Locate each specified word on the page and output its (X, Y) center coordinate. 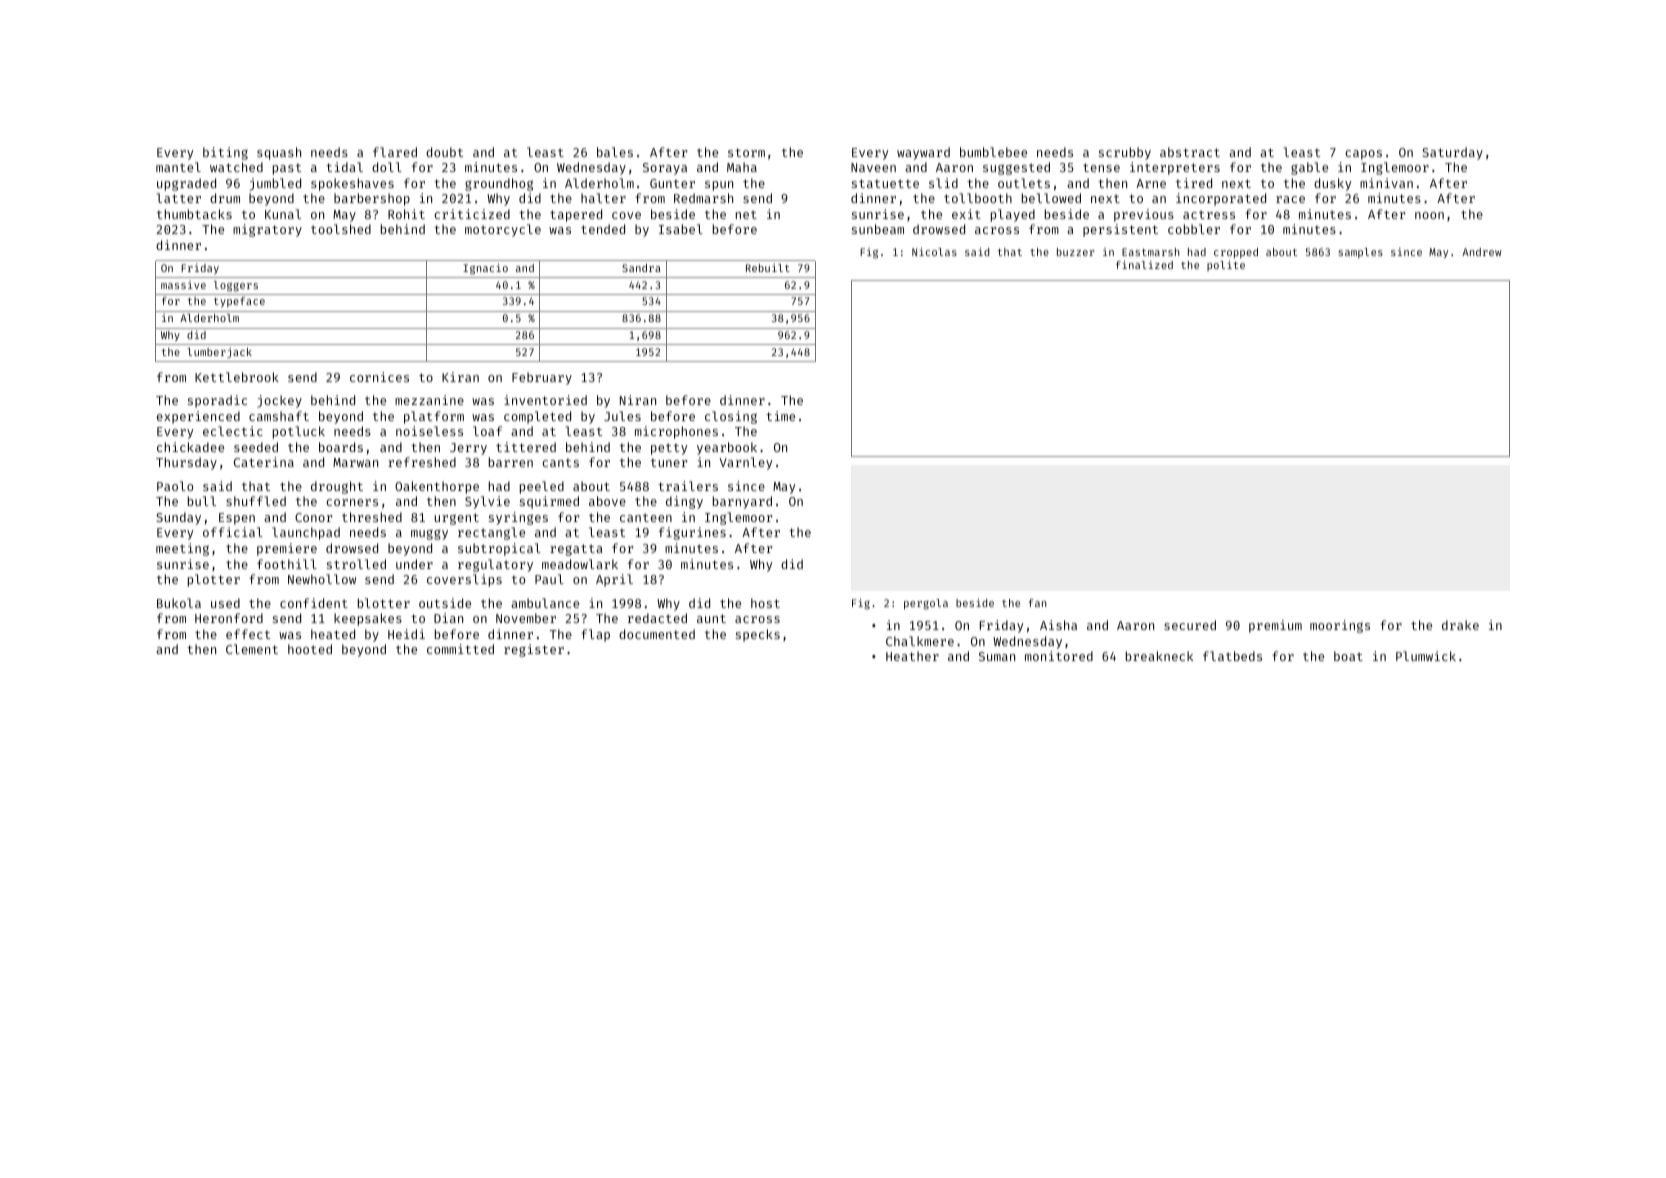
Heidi (406, 634)
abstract (1190, 152)
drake (1460, 625)
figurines (692, 533)
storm (746, 152)
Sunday (178, 518)
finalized (1144, 264)
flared (395, 152)
